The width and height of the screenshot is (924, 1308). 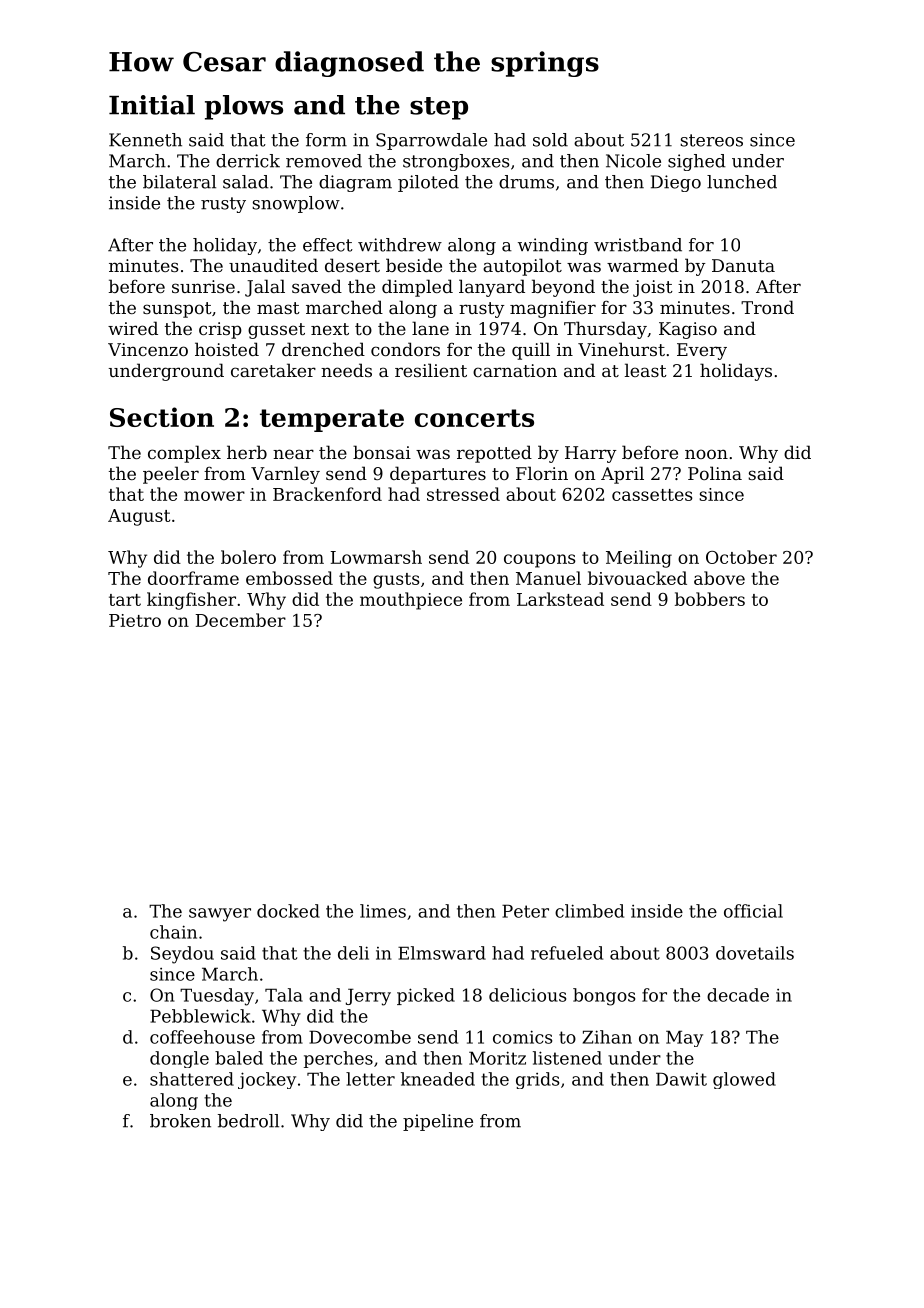 What do you see at coordinates (589, 911) in the screenshot?
I see `climbed` at bounding box center [589, 911].
